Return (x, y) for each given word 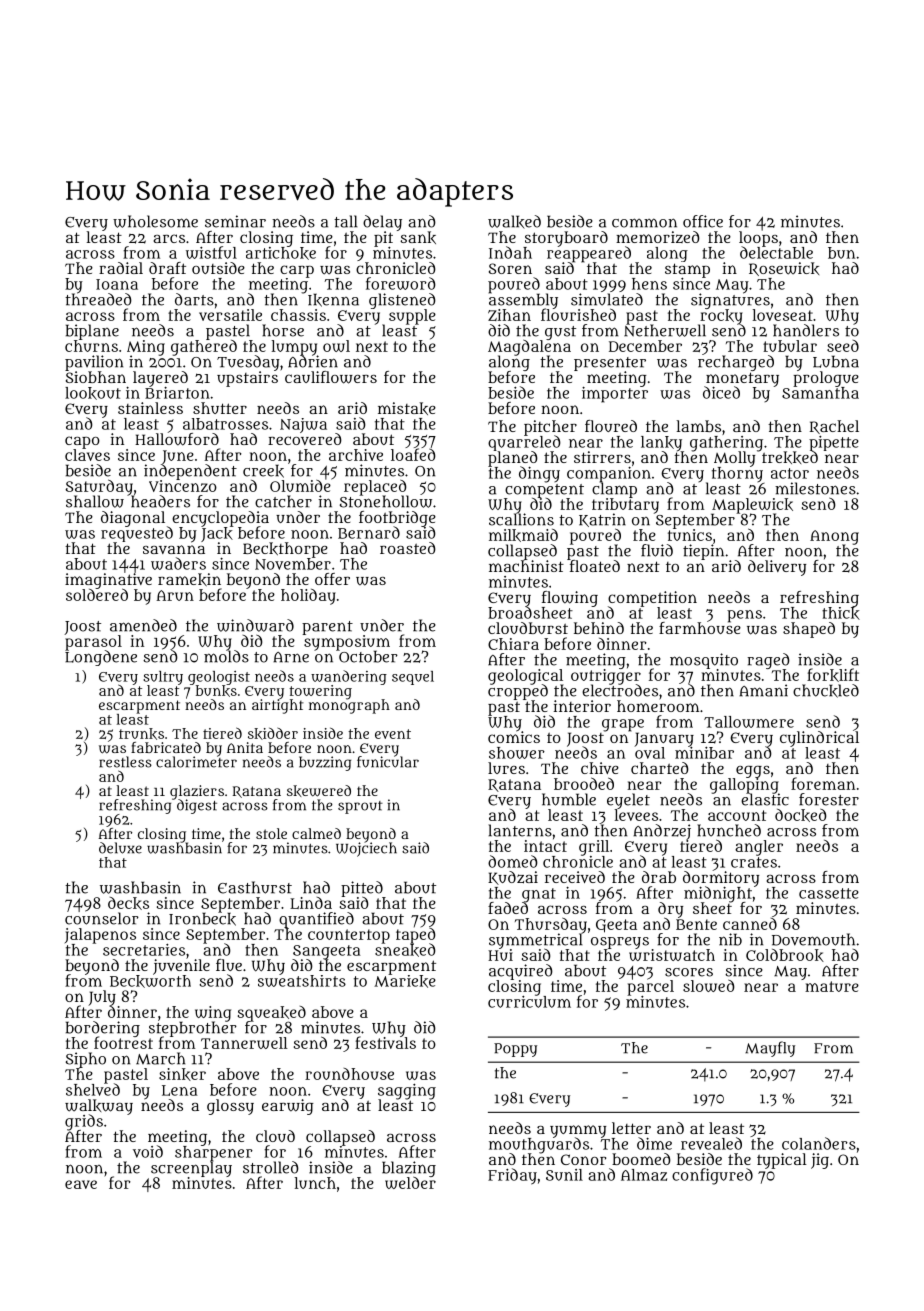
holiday (308, 597)
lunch (315, 1183)
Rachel (834, 427)
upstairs (247, 379)
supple (412, 317)
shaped (809, 630)
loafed (413, 454)
